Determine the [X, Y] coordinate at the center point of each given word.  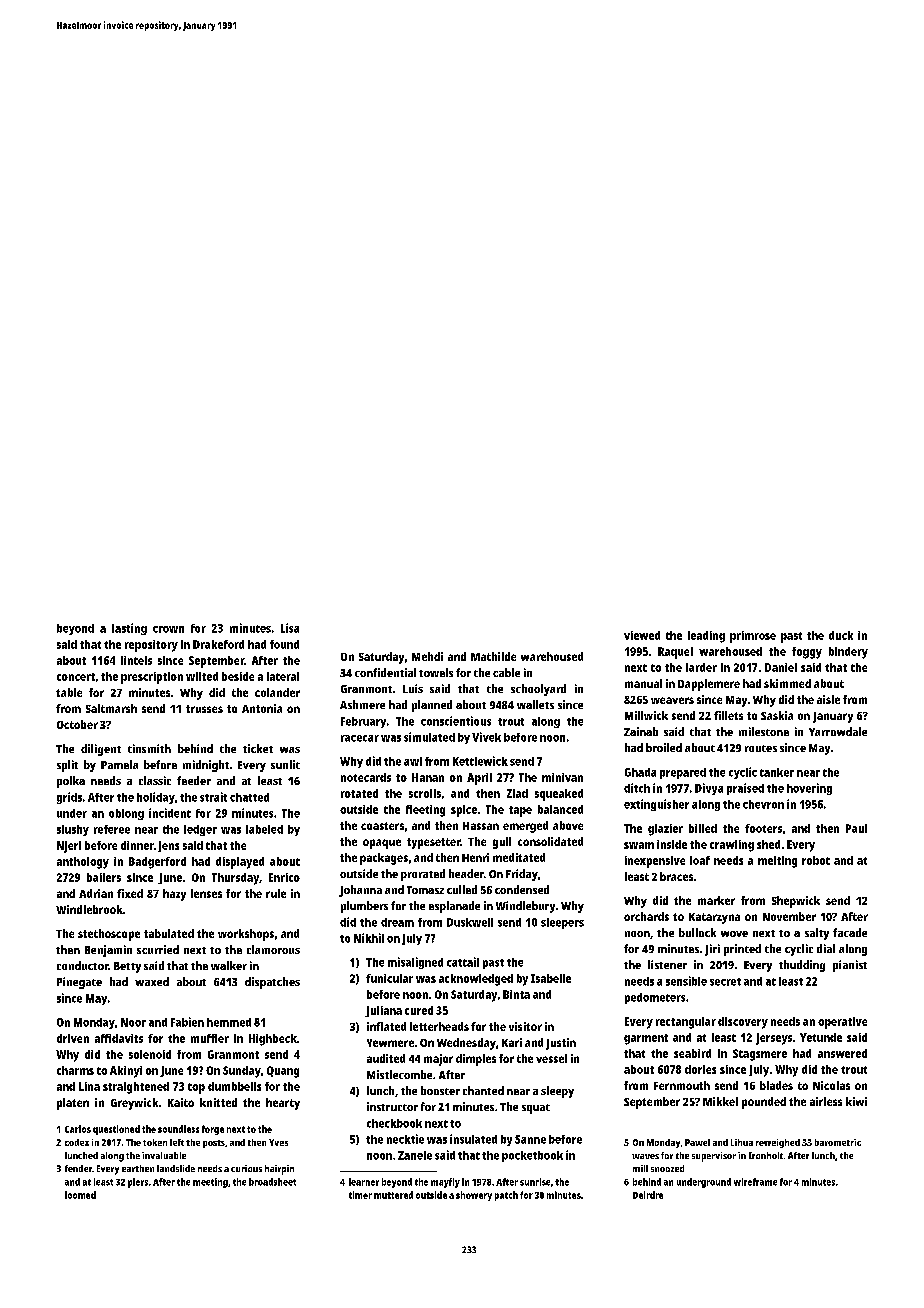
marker [716, 900]
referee [112, 829]
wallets [535, 704]
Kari [512, 1042]
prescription [152, 678]
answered [842, 1053]
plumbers [364, 907]
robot [816, 860]
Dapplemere [709, 685]
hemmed [229, 1022]
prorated [423, 875]
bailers [104, 877]
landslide [176, 1168]
